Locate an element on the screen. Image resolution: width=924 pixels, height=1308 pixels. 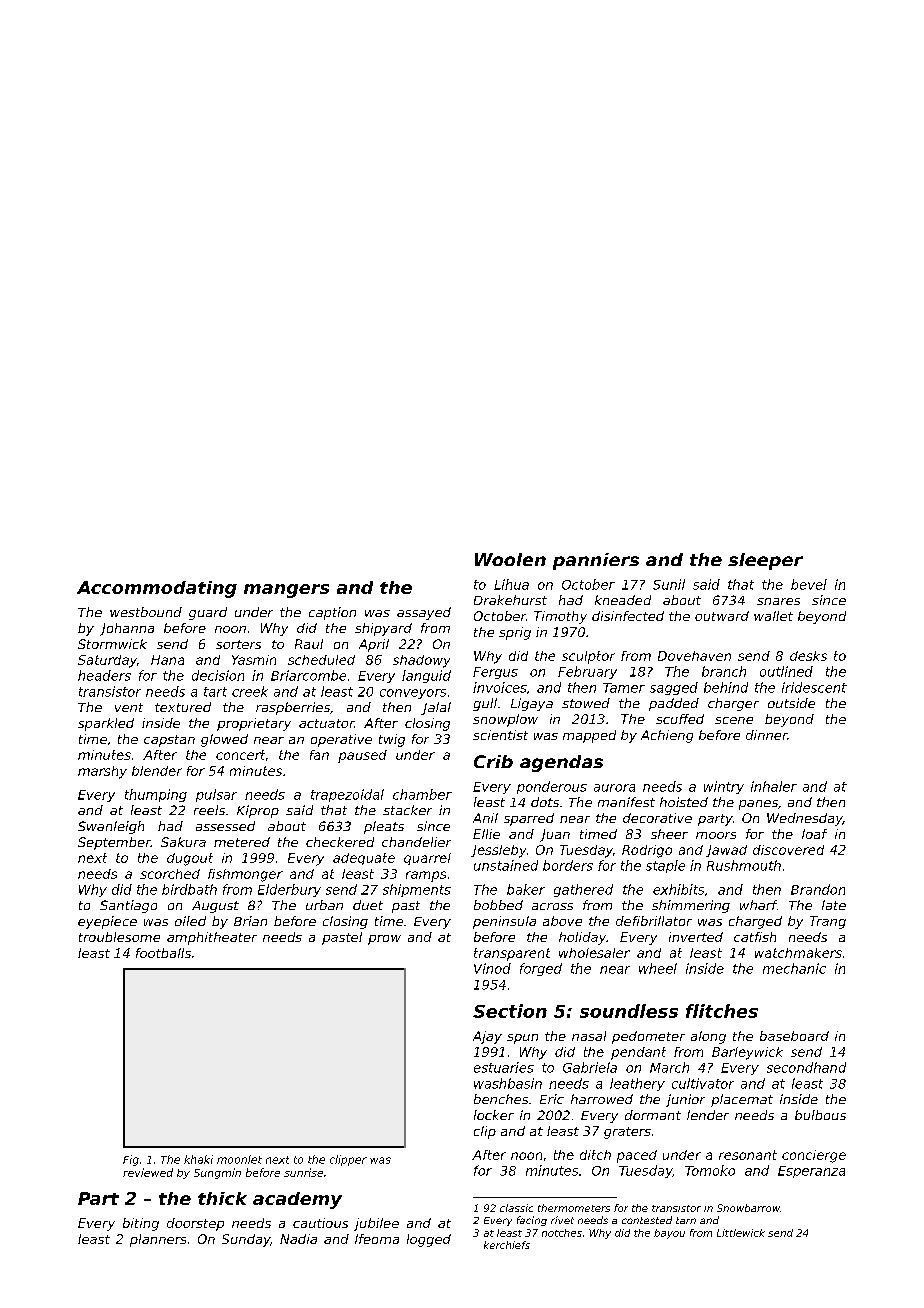
bayou is located at coordinates (669, 1234).
